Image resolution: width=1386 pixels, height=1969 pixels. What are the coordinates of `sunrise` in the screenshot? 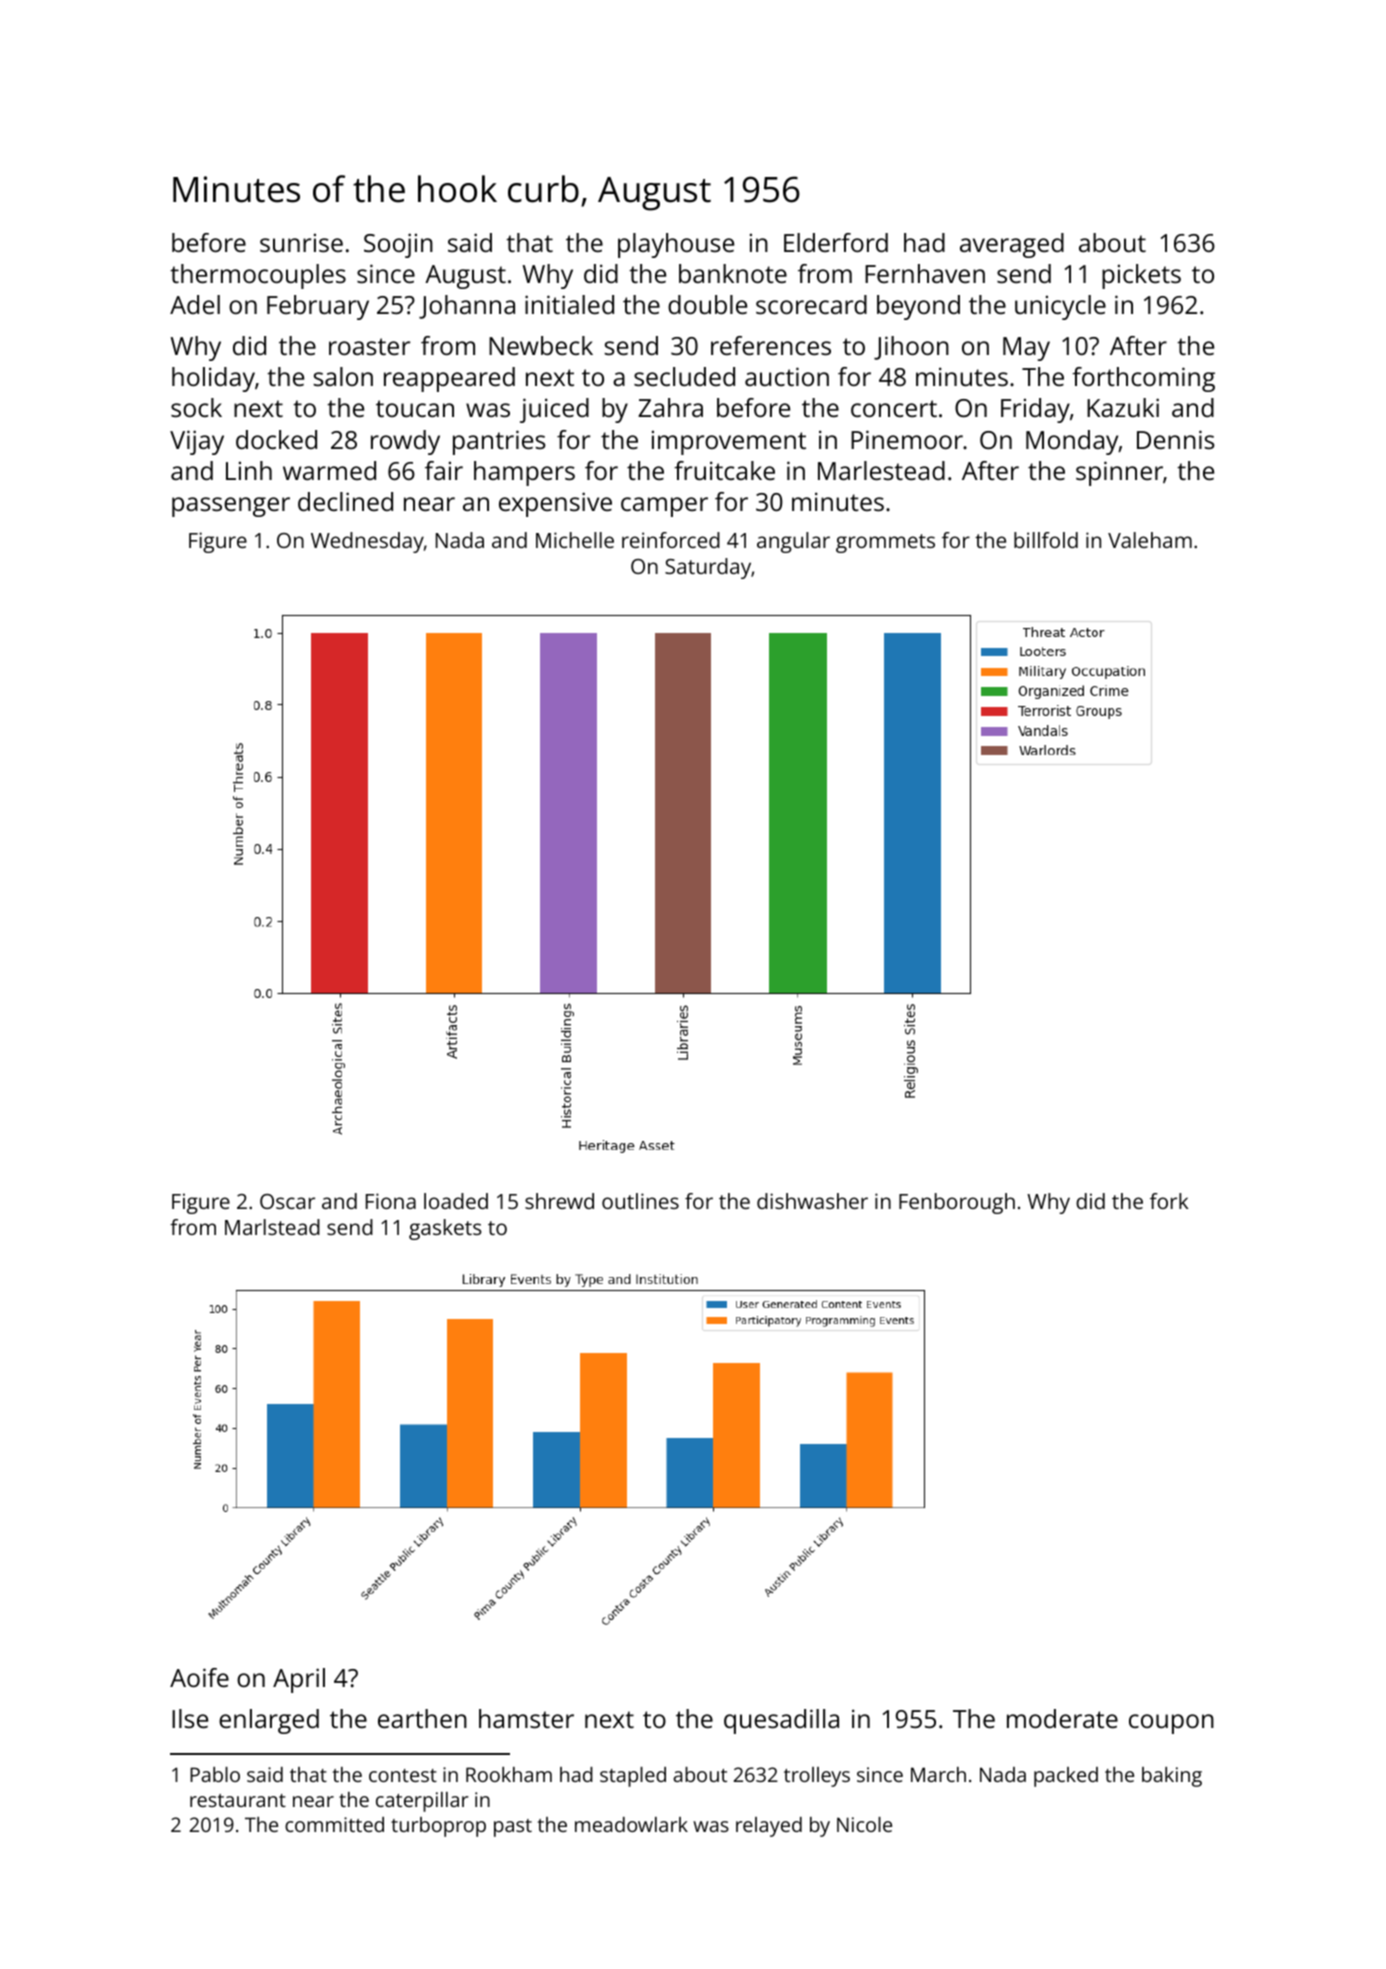 It's located at (301, 242).
